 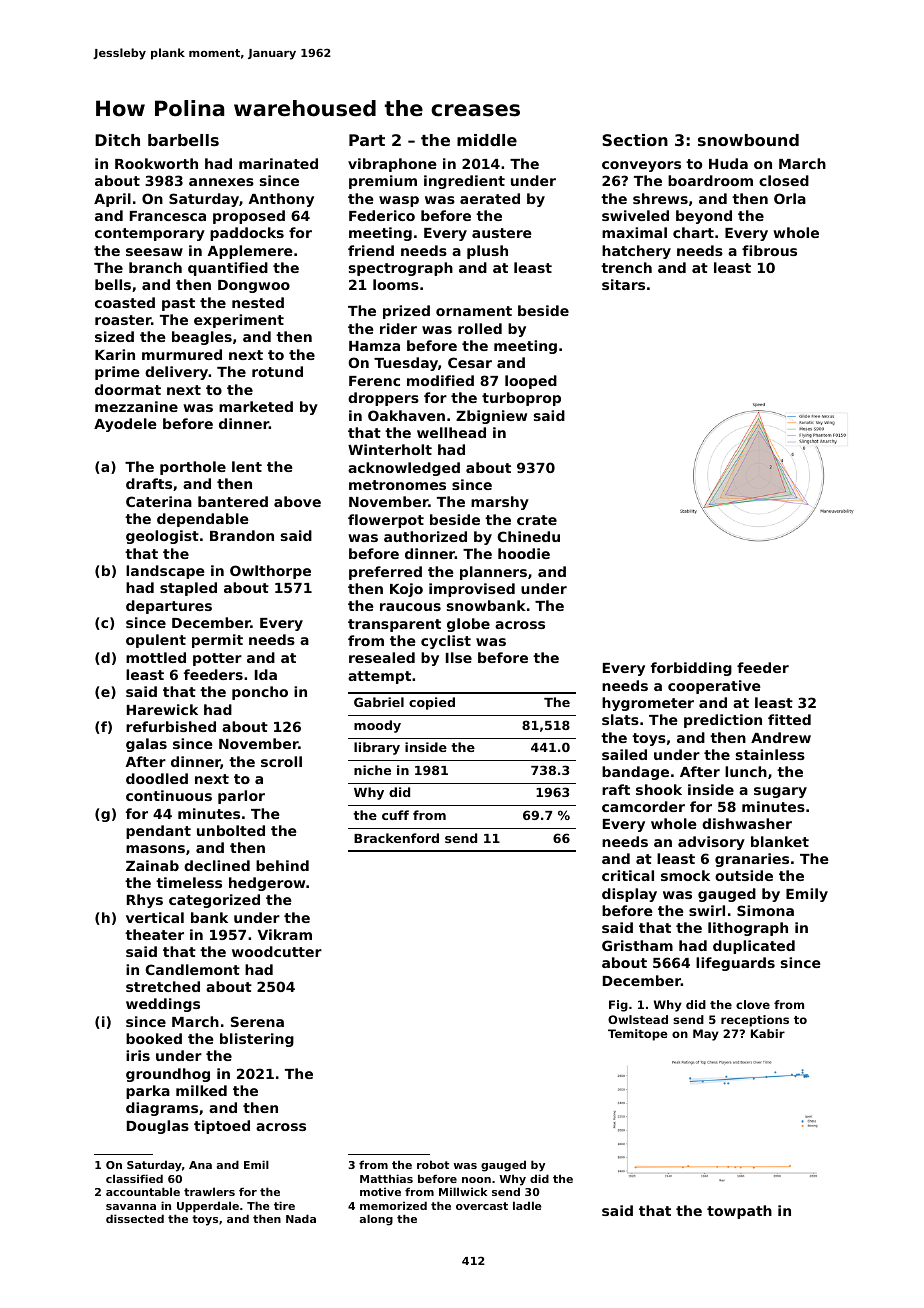 I want to click on towpath, so click(x=739, y=1212).
